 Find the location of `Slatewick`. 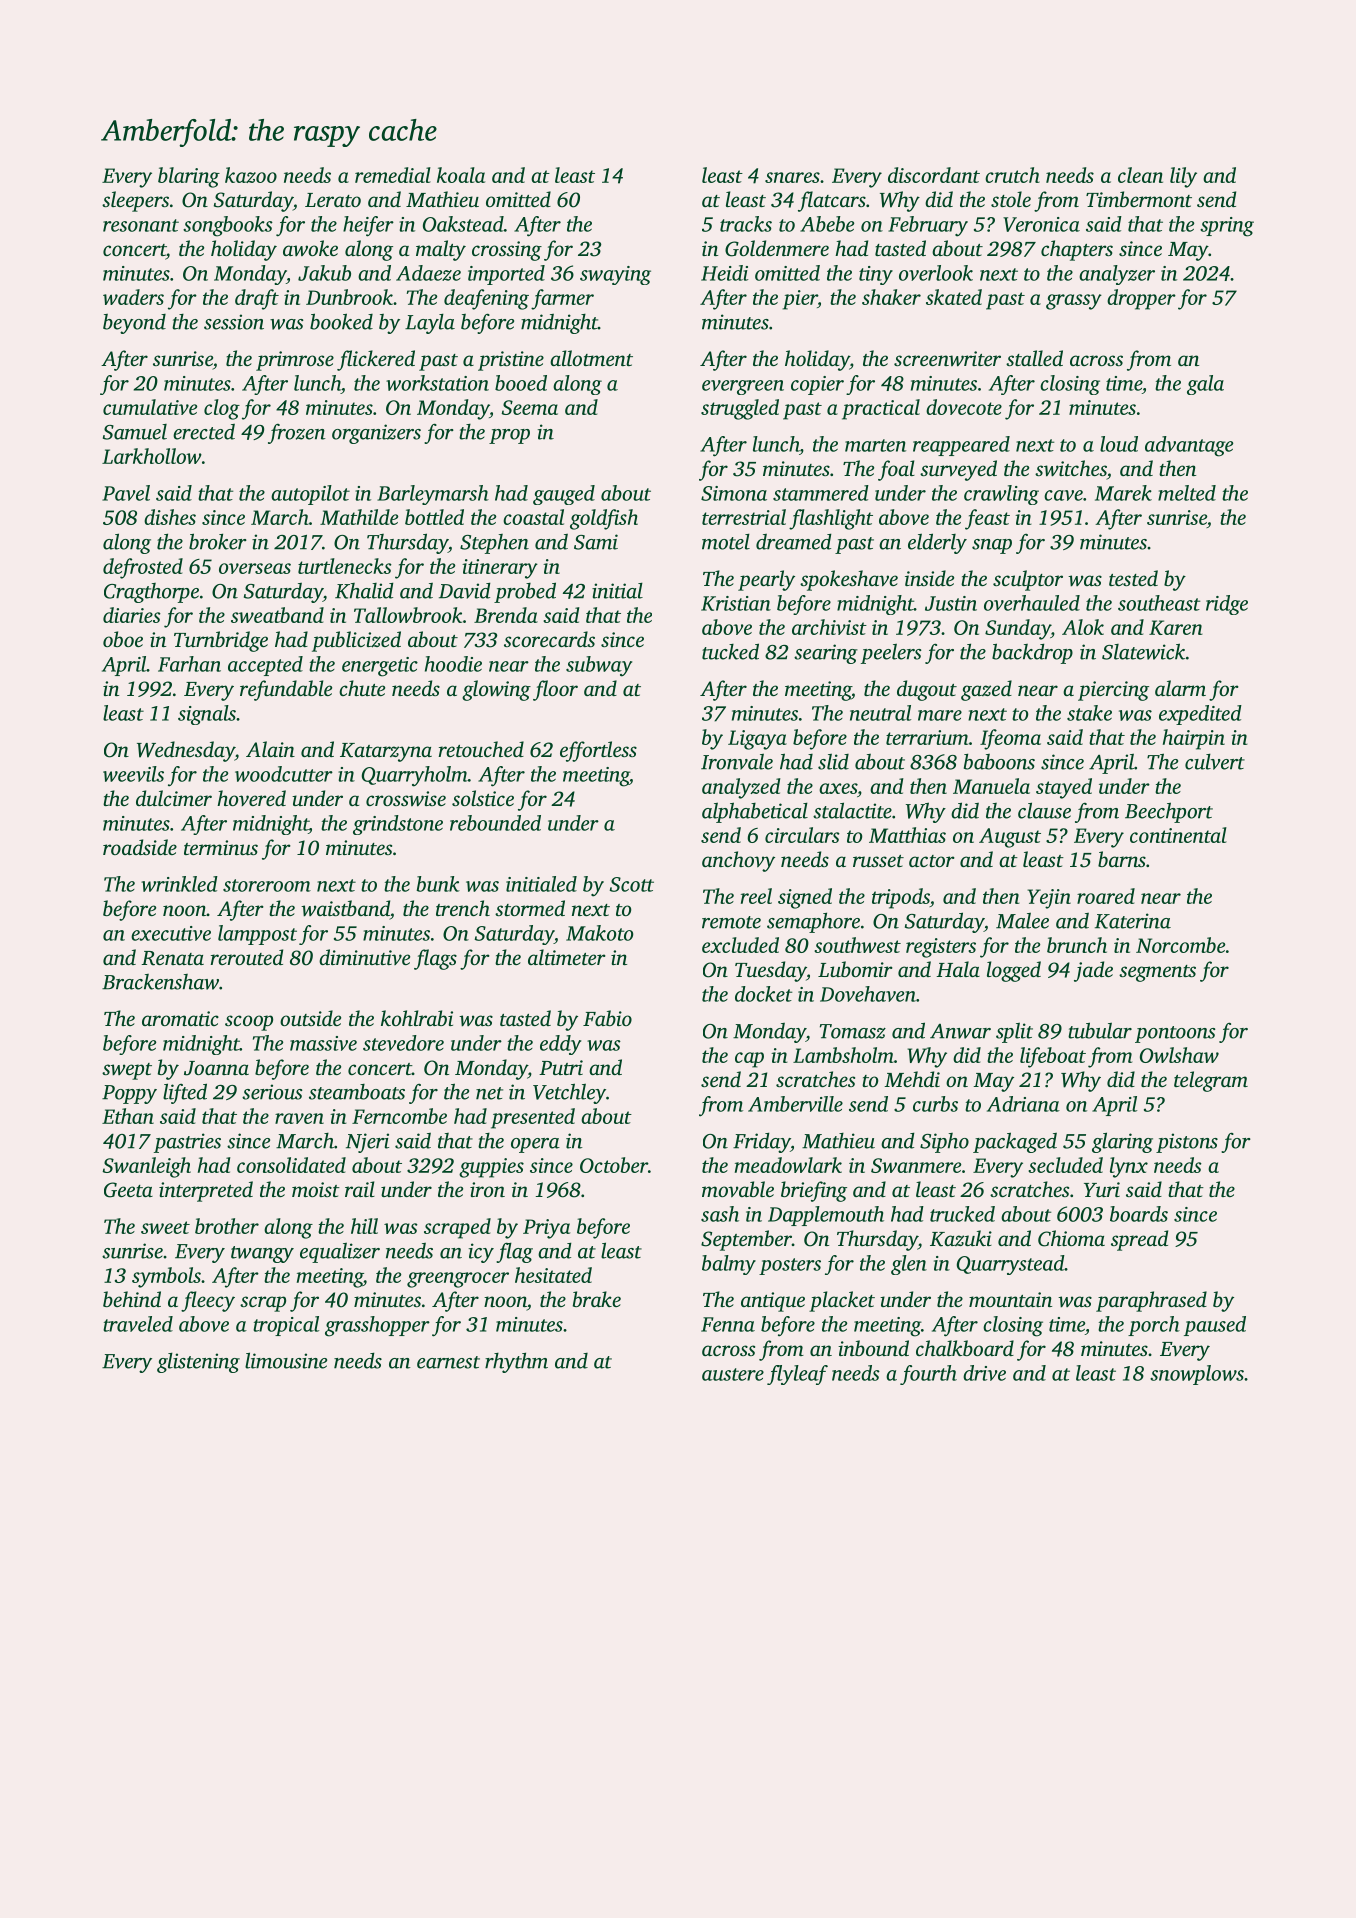

Slatewick is located at coordinates (1143, 651).
